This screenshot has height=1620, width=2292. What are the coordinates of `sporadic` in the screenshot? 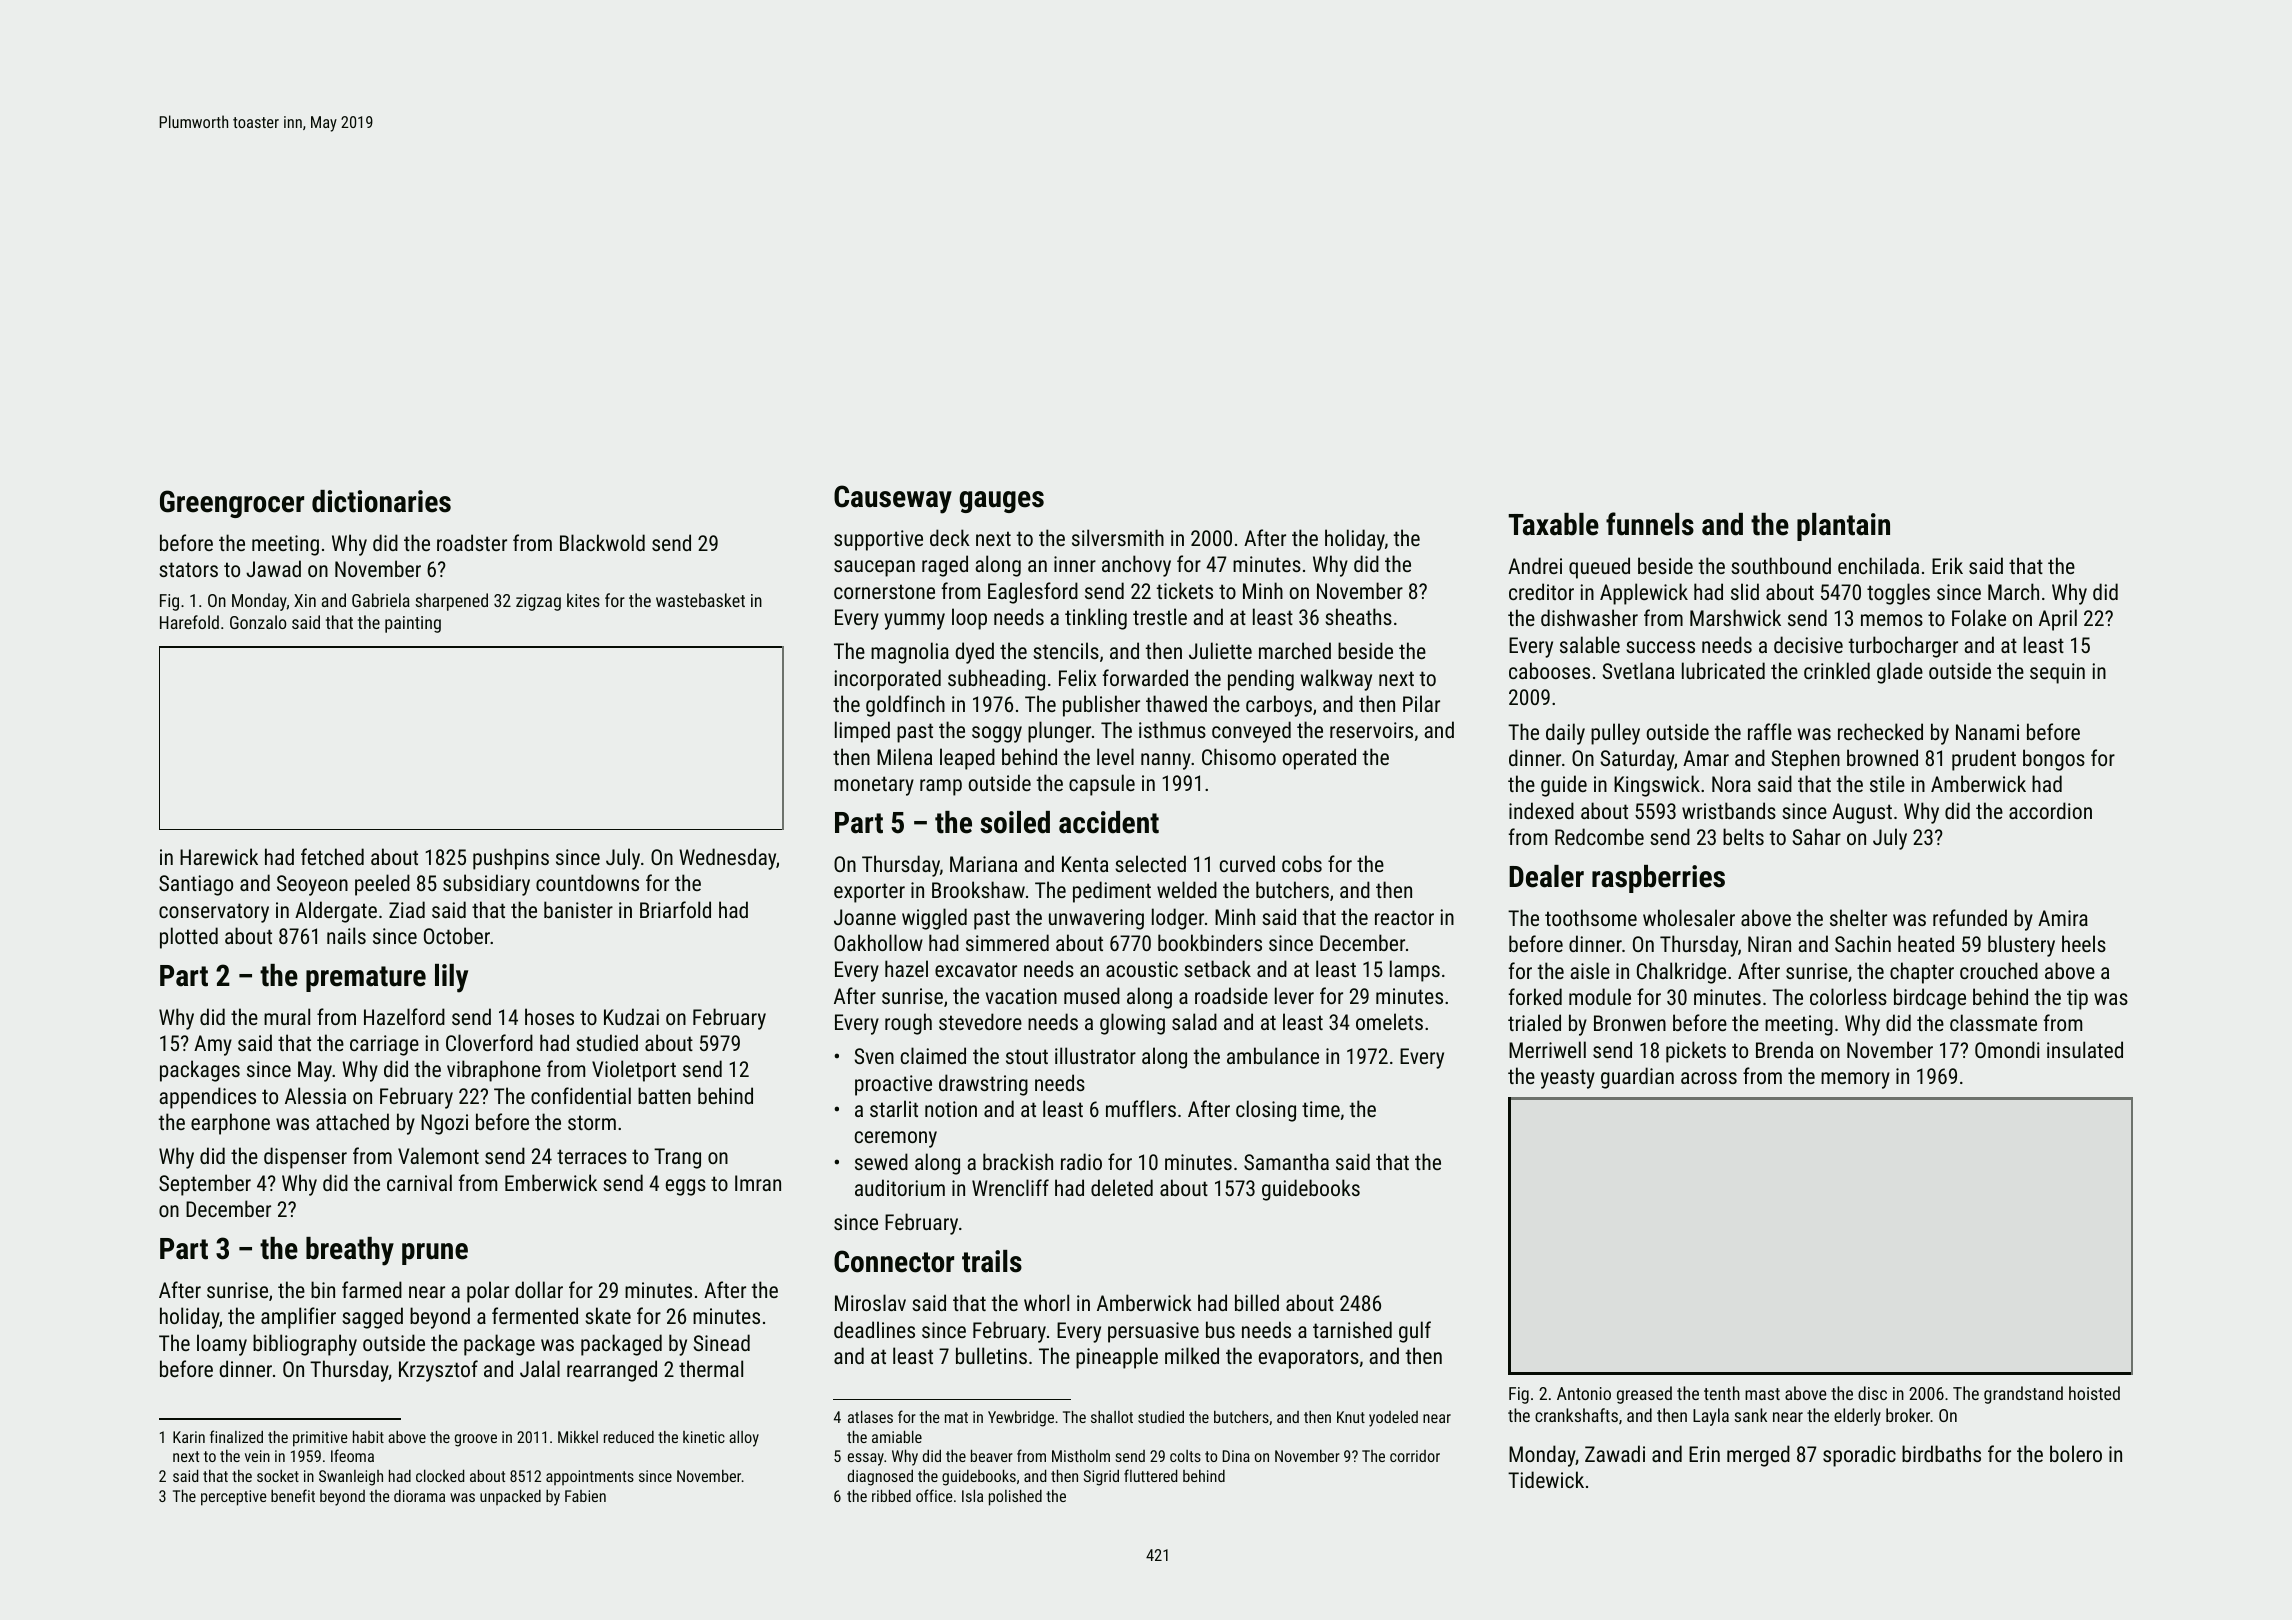 It's located at (1859, 1456).
